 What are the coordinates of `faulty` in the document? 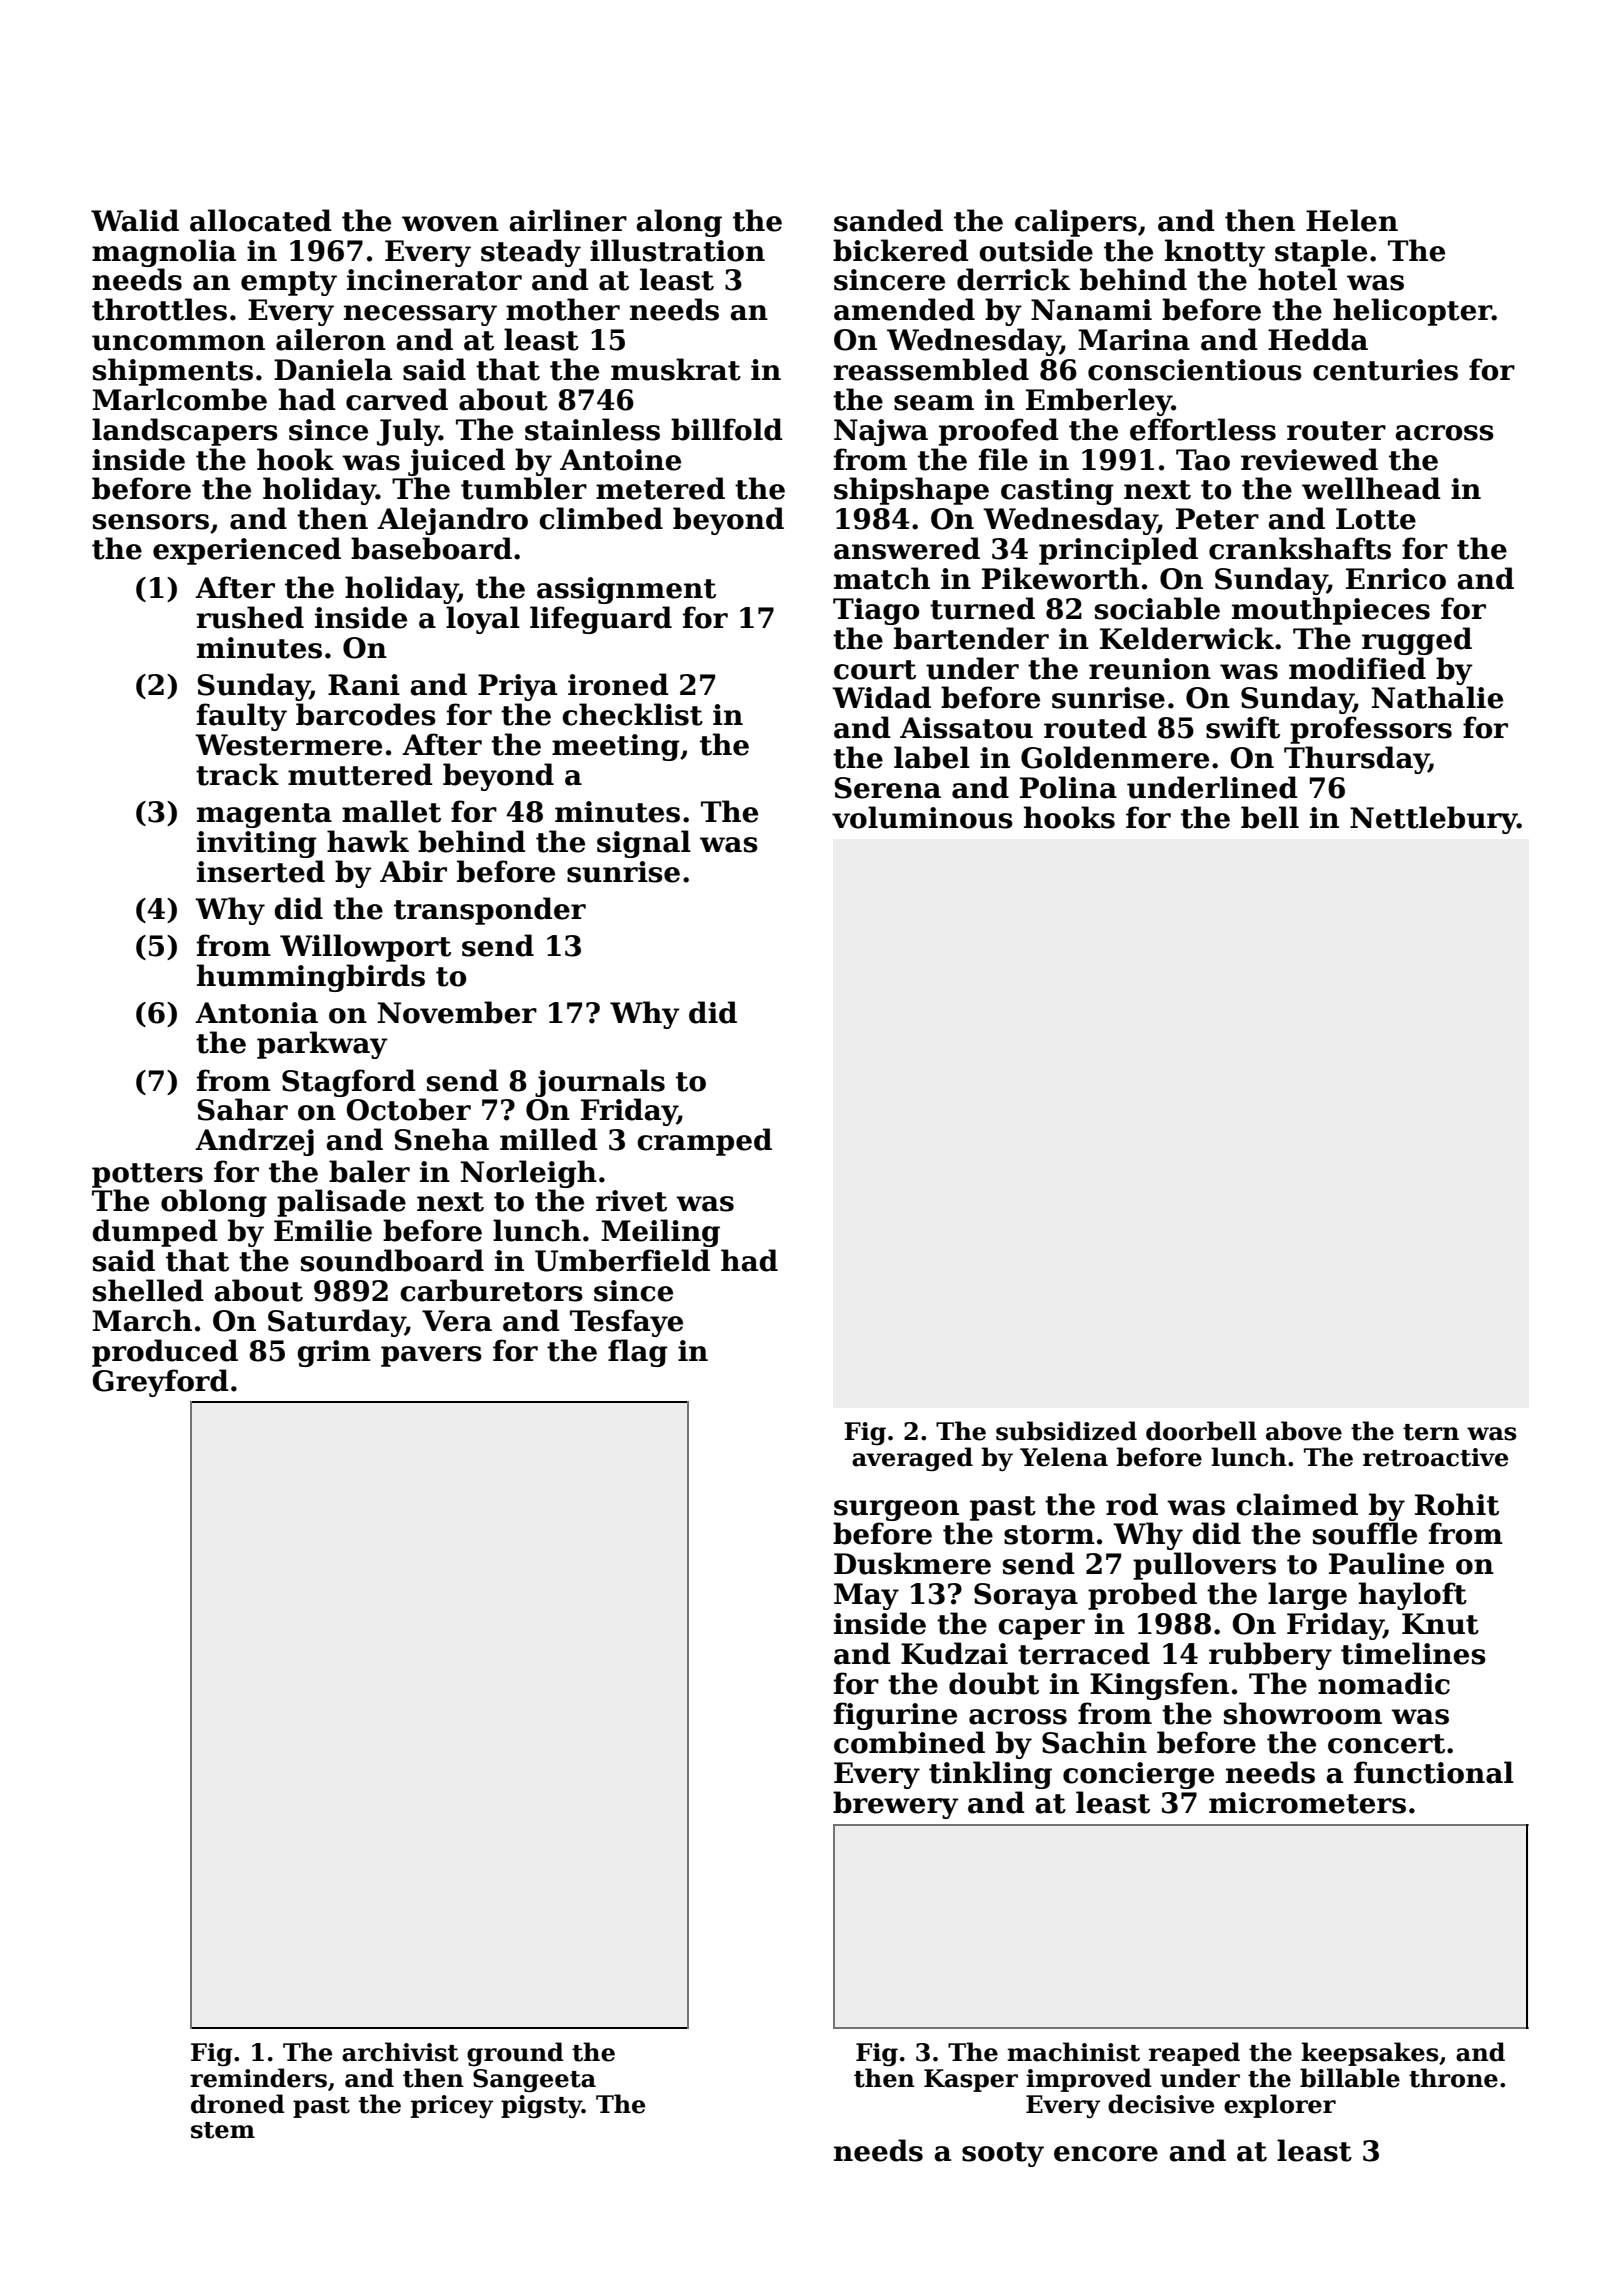 It's located at (242, 717).
